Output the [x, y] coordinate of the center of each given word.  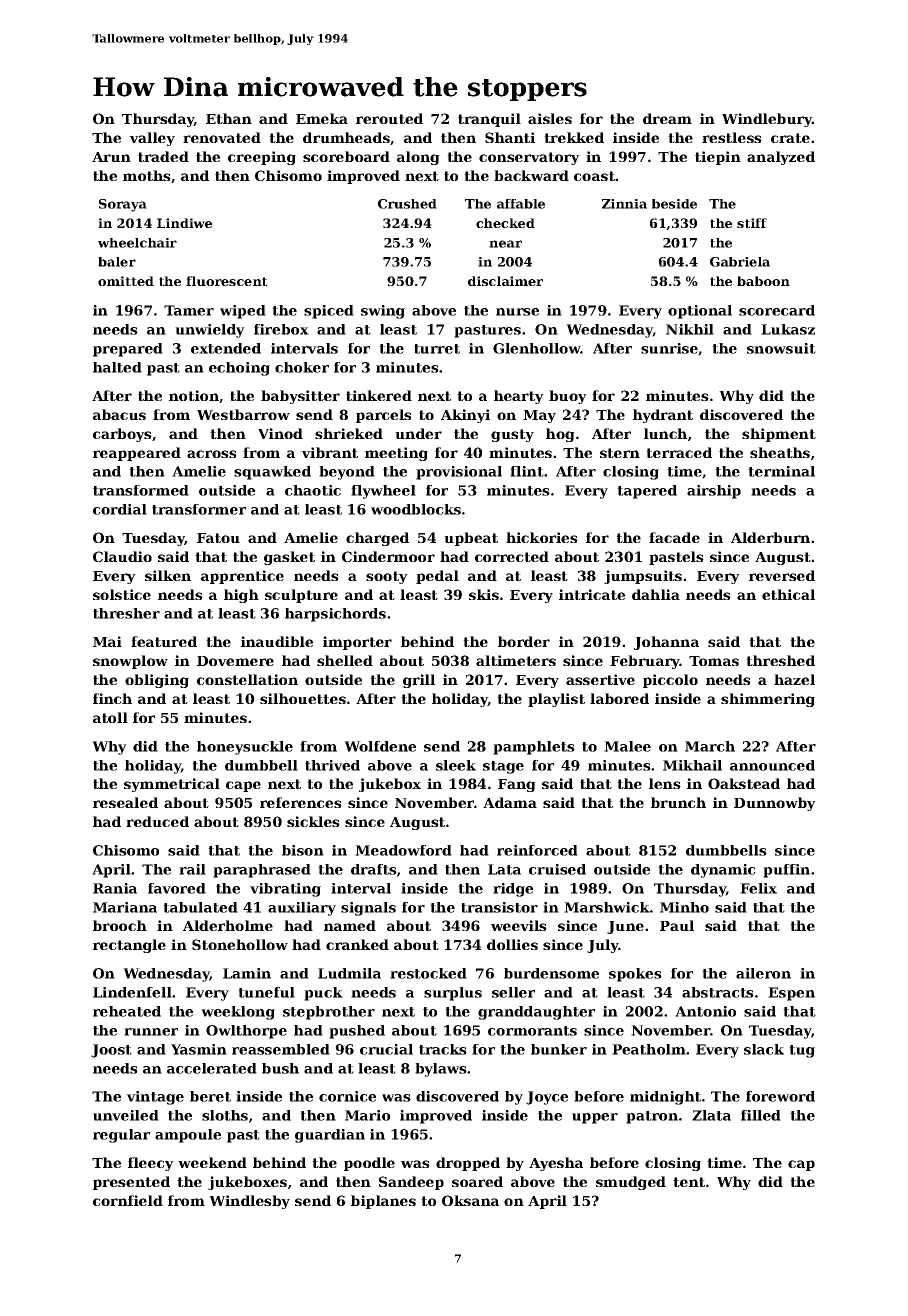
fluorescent [227, 281]
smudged [631, 1183]
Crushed [407, 204]
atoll [110, 717]
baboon [763, 281]
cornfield [128, 1200]
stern [620, 453]
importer [357, 643]
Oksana [470, 1200]
